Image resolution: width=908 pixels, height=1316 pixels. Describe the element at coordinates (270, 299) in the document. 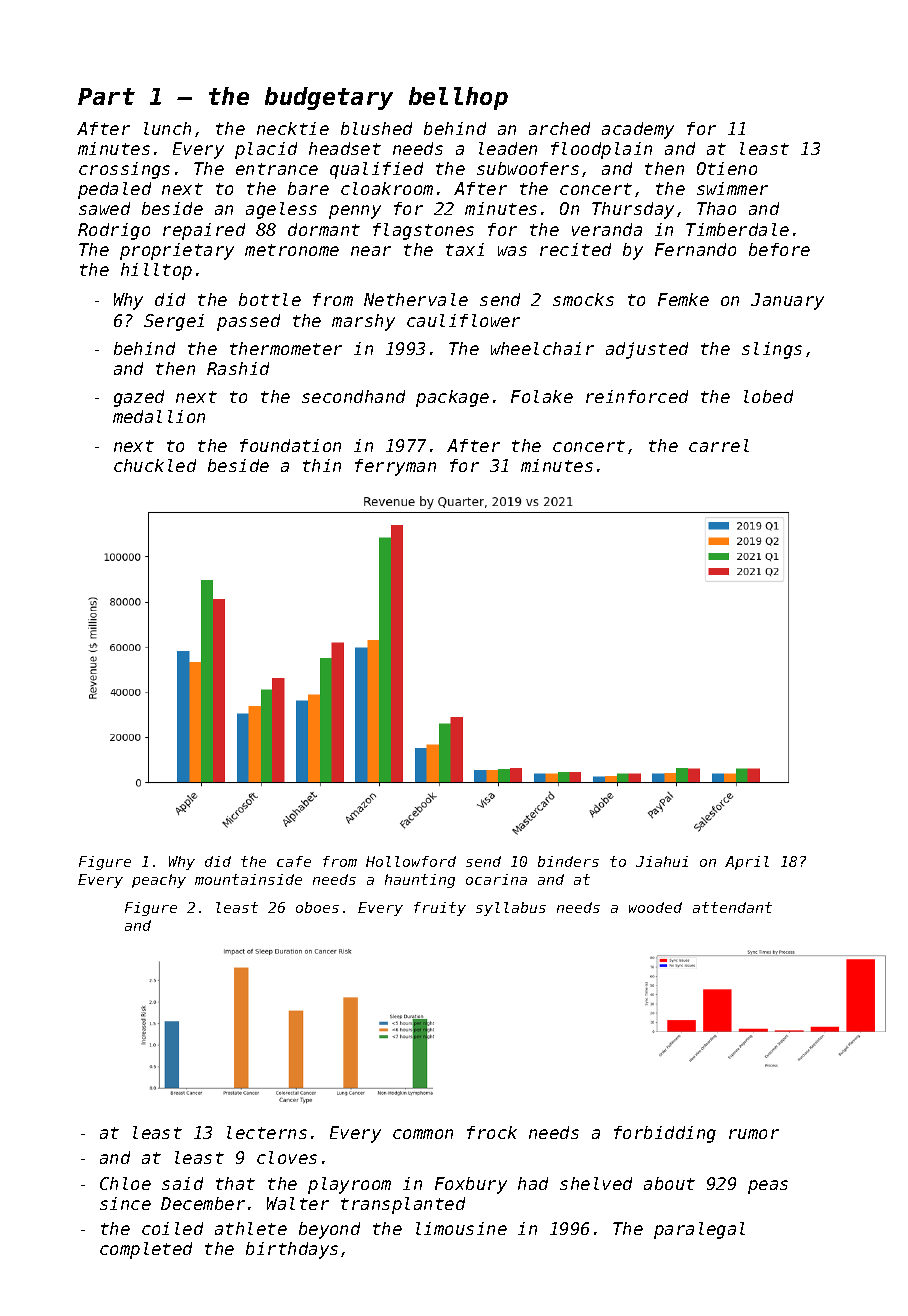

I see `bottle` at that location.
